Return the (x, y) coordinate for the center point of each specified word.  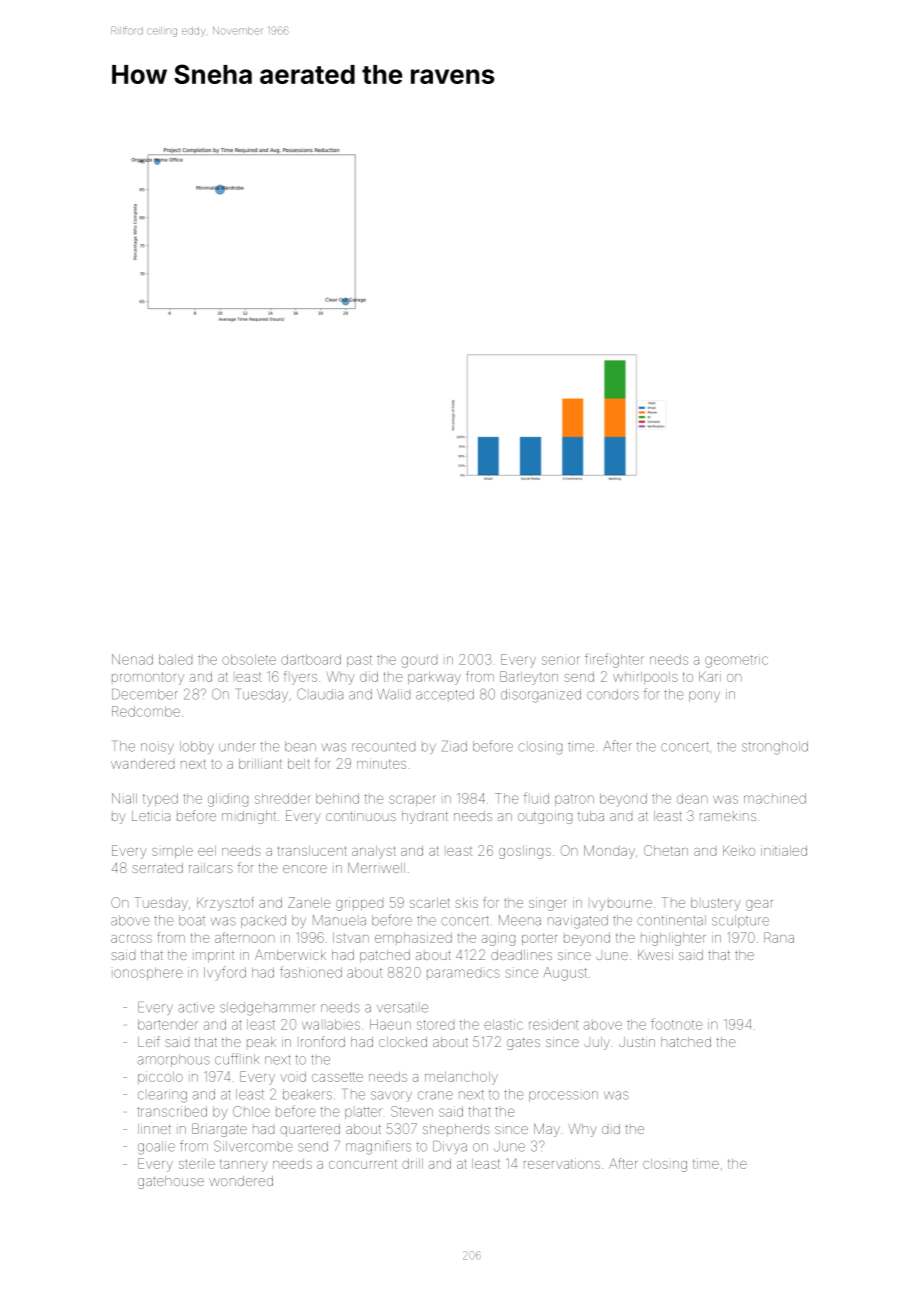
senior (561, 660)
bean (300, 746)
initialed (784, 850)
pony (704, 696)
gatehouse (171, 1182)
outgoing (545, 818)
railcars (211, 868)
